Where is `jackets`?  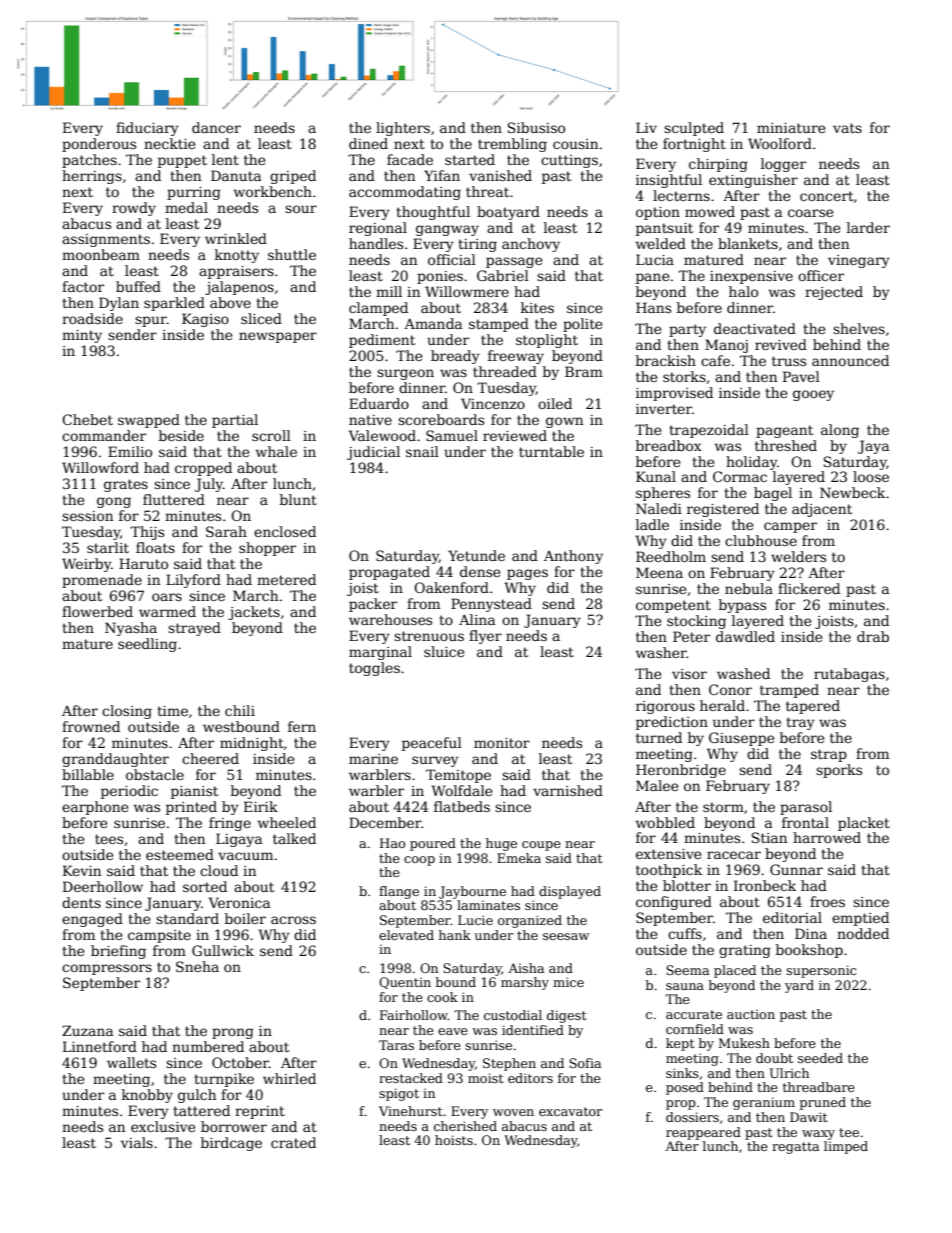
jackets is located at coordinates (254, 613).
